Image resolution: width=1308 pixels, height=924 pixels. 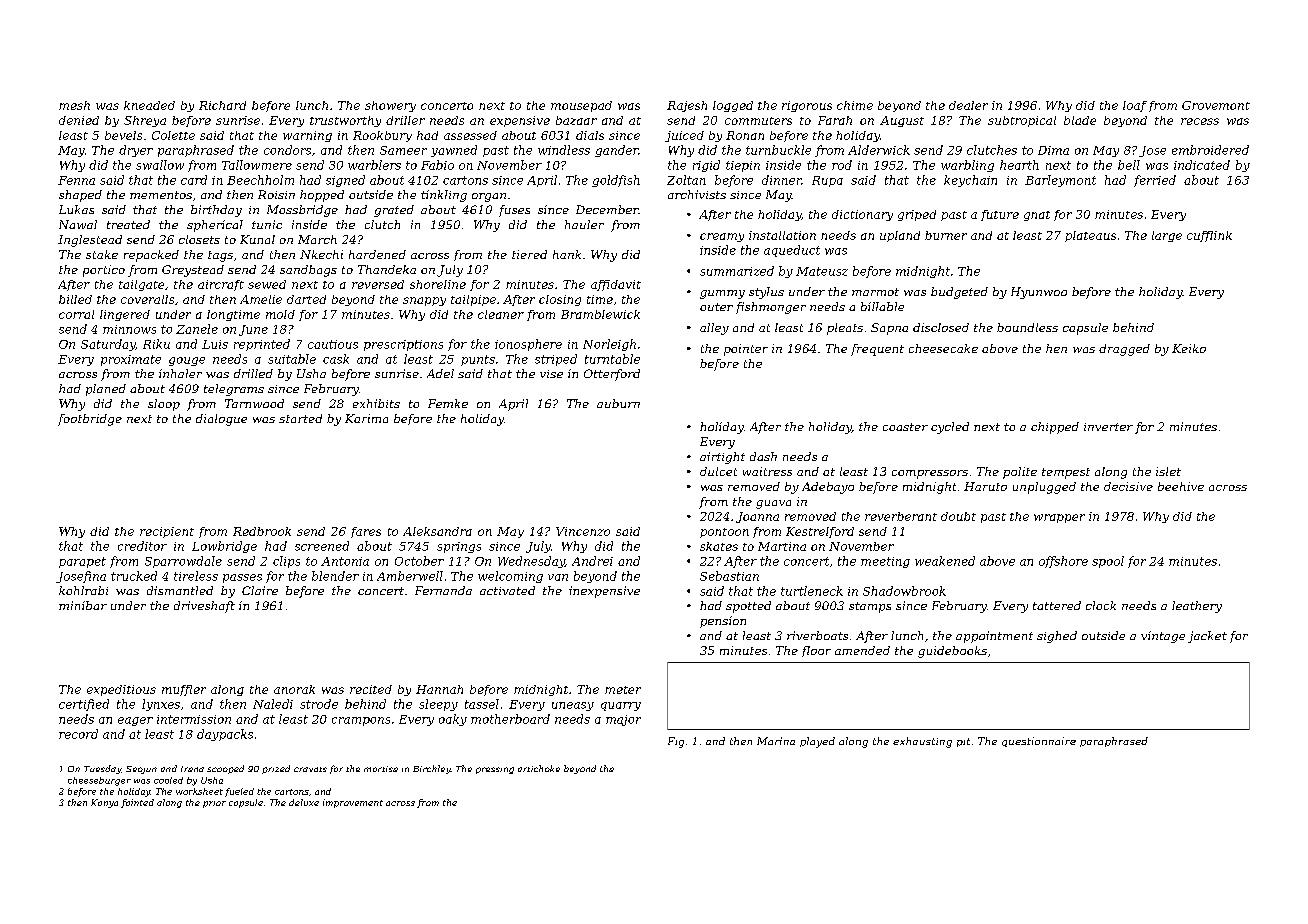 I want to click on griped, so click(x=917, y=215).
